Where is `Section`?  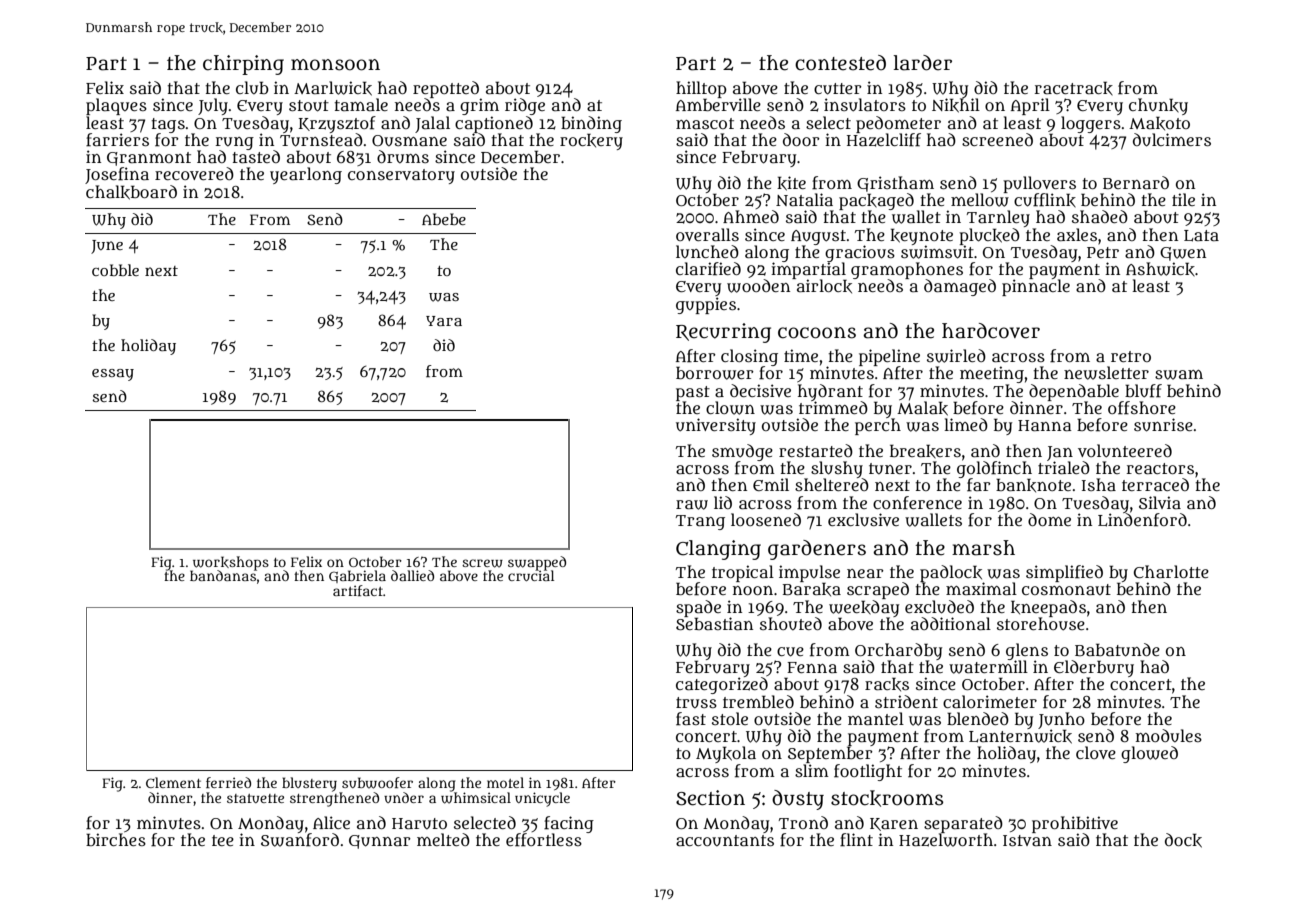
Section is located at coordinates (710, 798).
